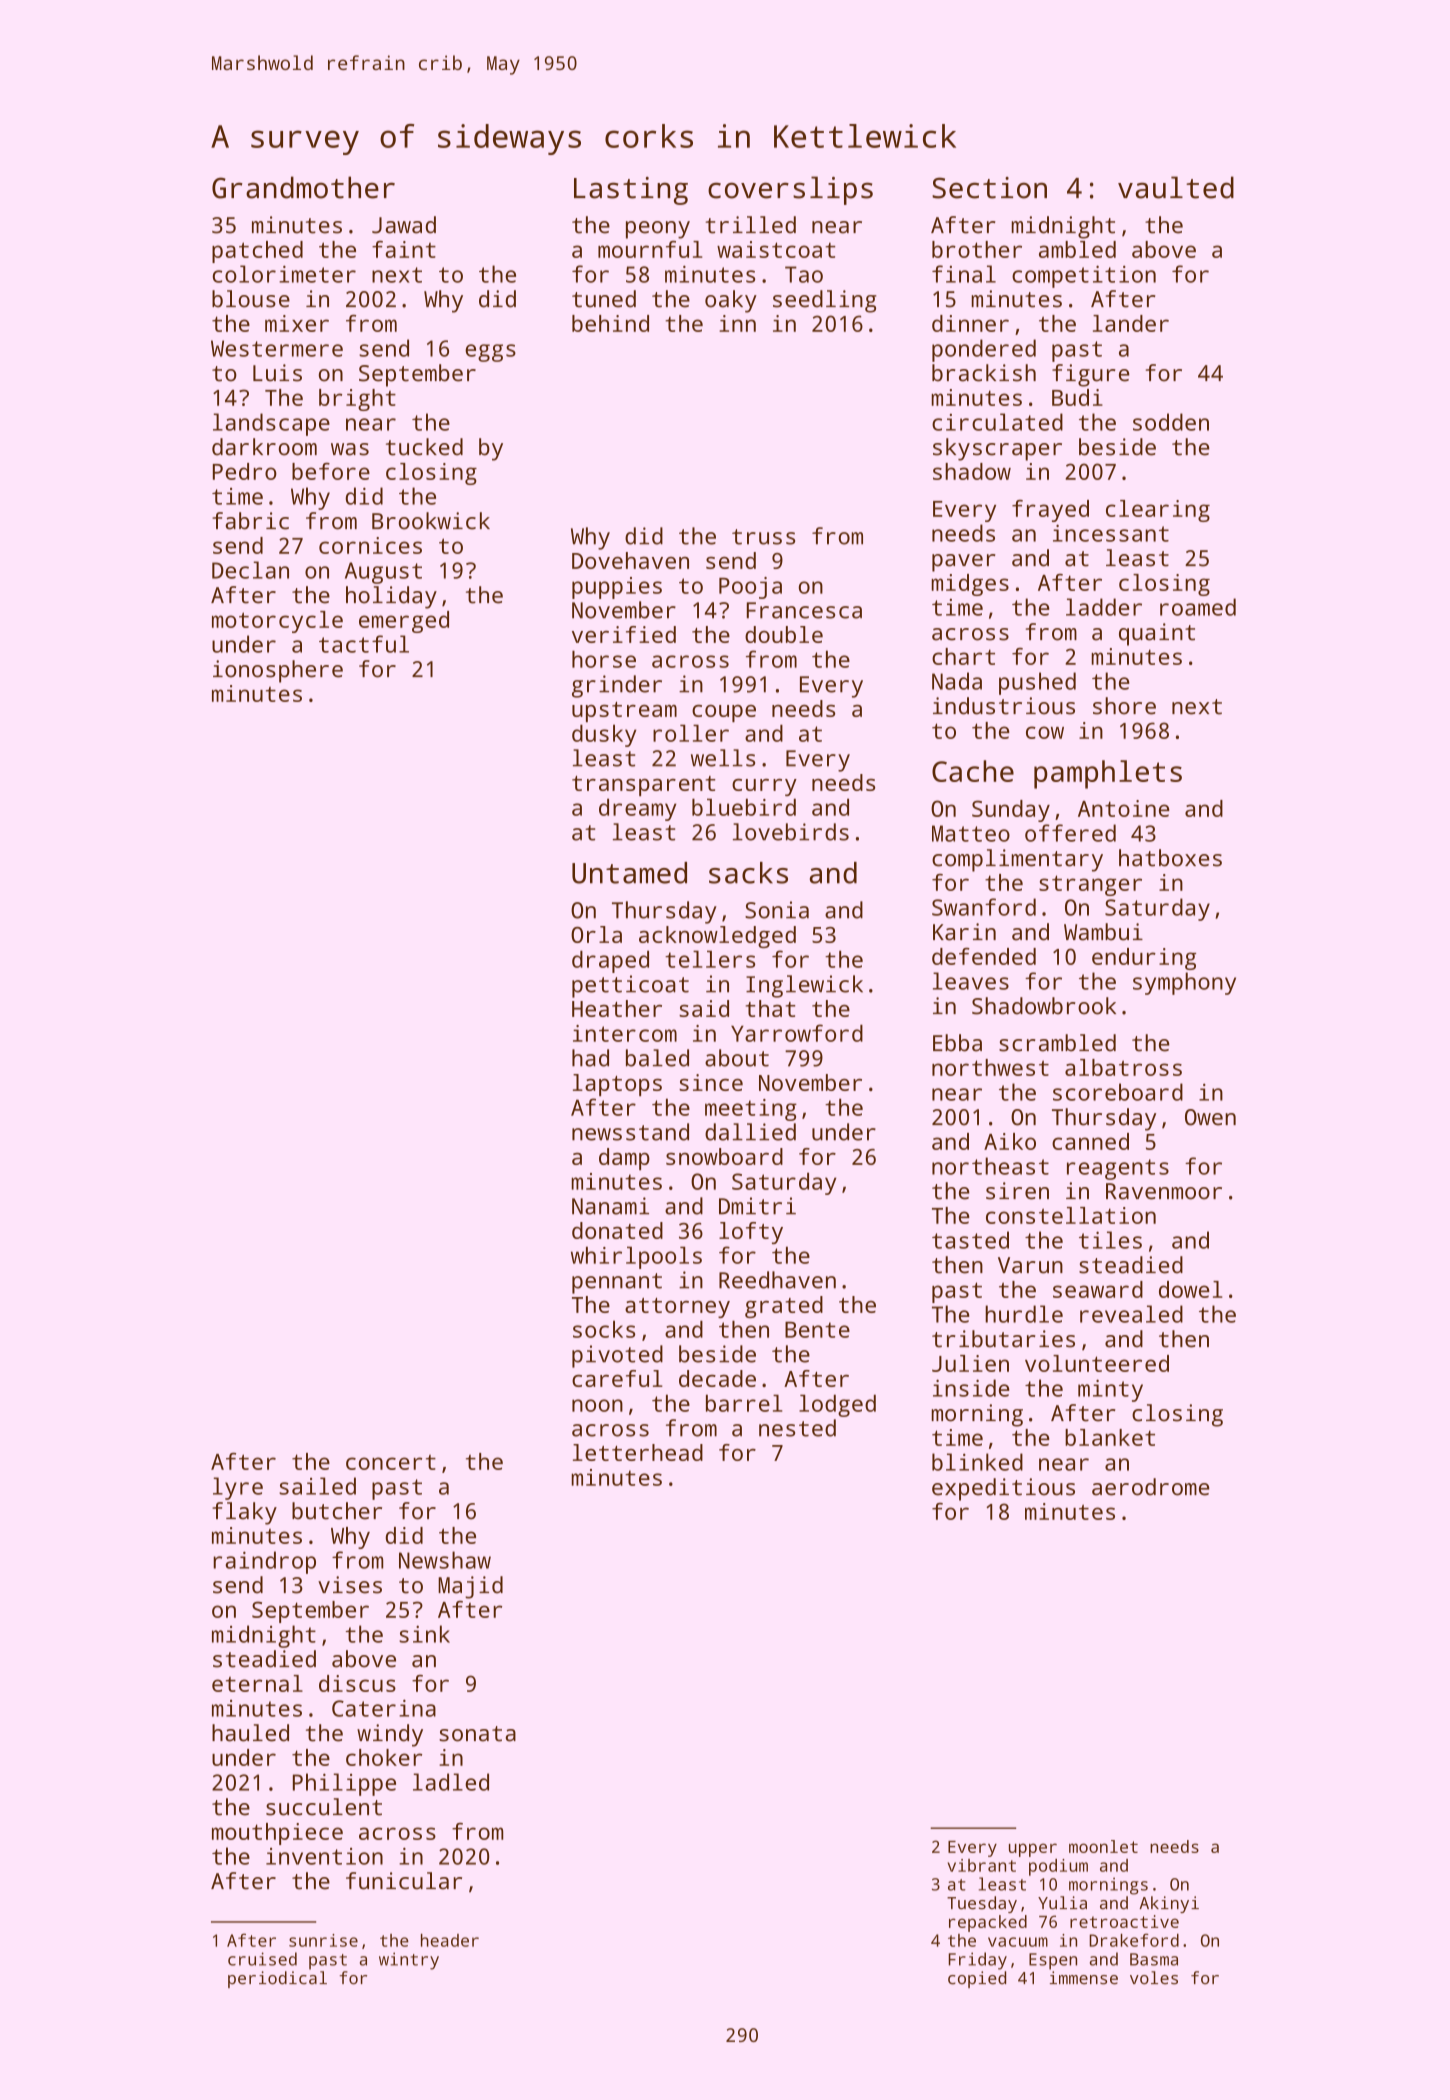 The image size is (1450, 2100). I want to click on Nanami, so click(610, 1206).
